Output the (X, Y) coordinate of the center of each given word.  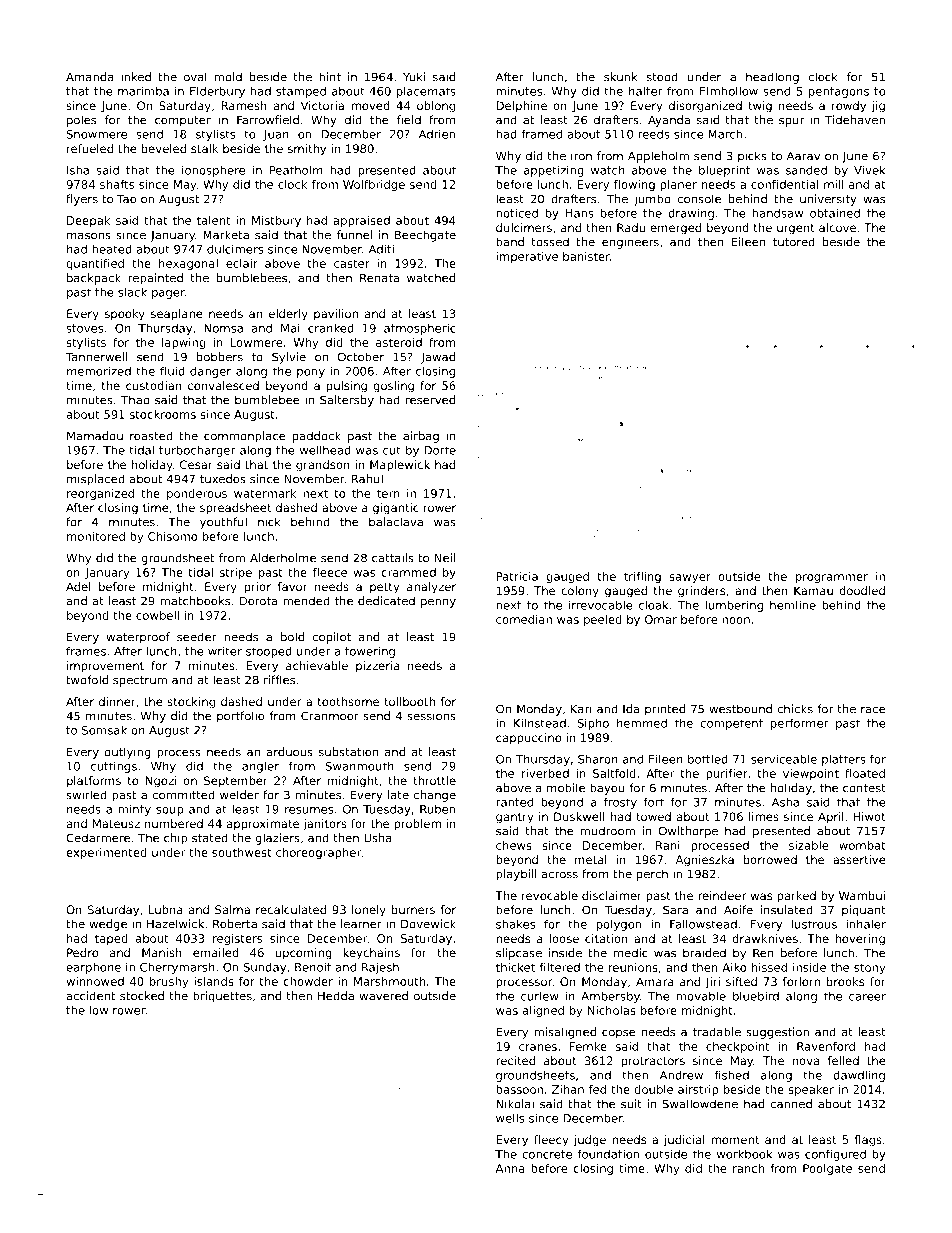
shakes (515, 924)
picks (752, 157)
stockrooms (163, 414)
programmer (832, 578)
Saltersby (347, 401)
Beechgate (425, 236)
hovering (860, 940)
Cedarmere (98, 838)
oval (195, 77)
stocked (142, 996)
